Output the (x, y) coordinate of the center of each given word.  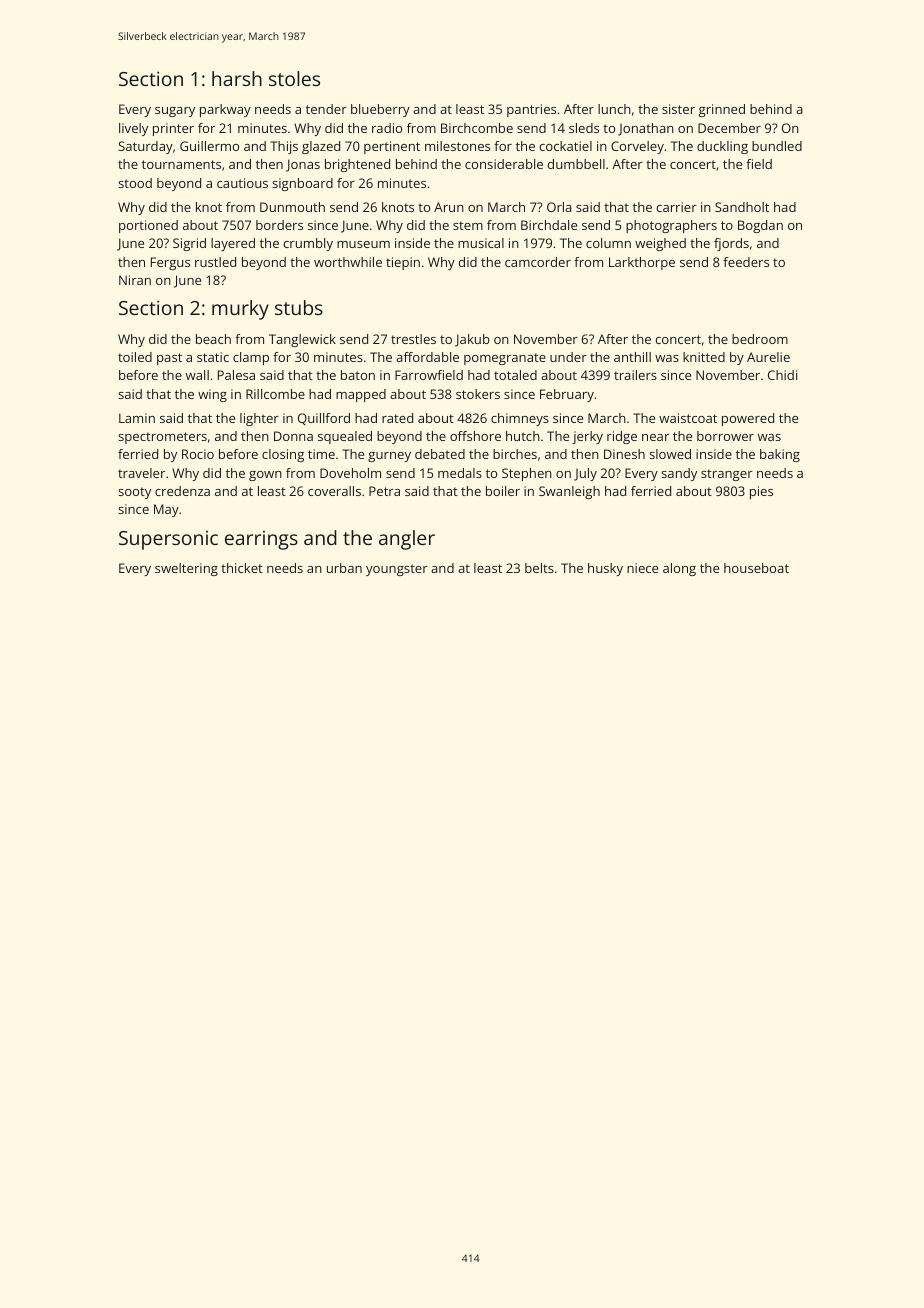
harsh (237, 78)
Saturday (146, 147)
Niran (135, 280)
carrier (677, 207)
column (608, 243)
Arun (449, 207)
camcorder (538, 262)
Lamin (137, 418)
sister (678, 109)
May (166, 510)
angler (407, 540)
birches (515, 454)
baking (780, 455)
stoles (294, 78)
